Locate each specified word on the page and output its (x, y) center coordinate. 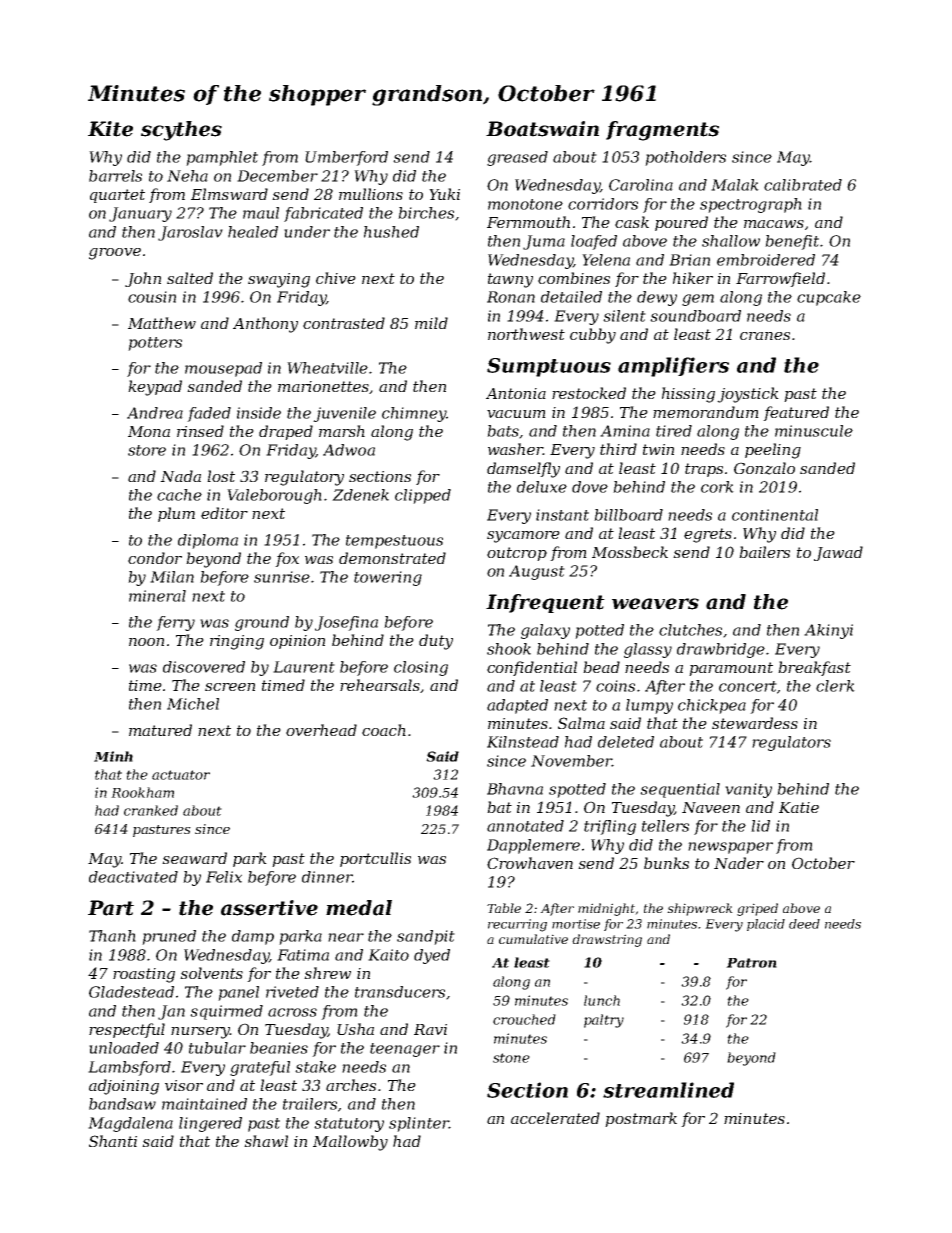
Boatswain (542, 129)
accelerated (555, 1118)
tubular (217, 1048)
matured (160, 730)
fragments (662, 131)
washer (515, 449)
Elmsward (229, 194)
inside (259, 413)
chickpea (712, 706)
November (571, 761)
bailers (764, 552)
